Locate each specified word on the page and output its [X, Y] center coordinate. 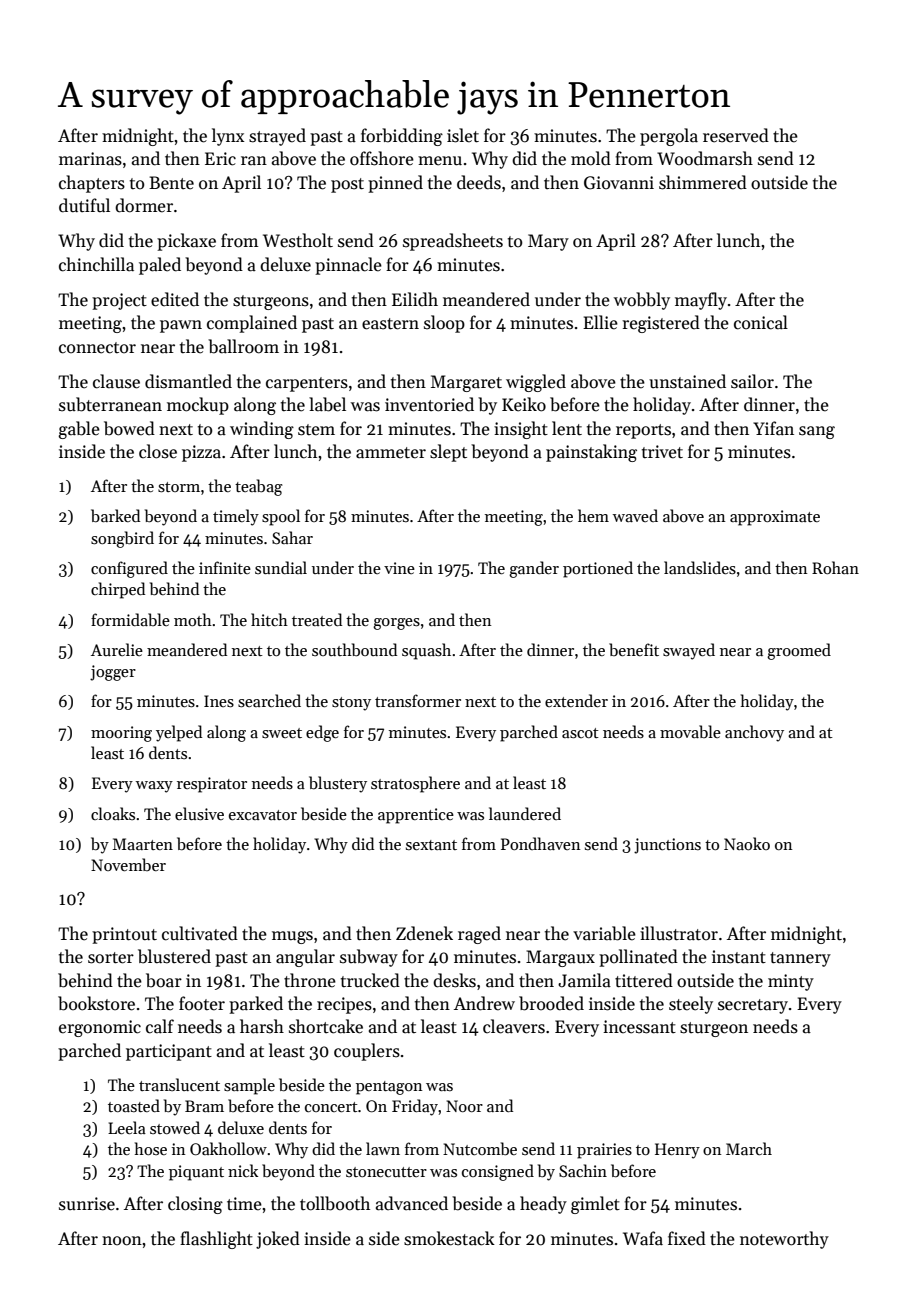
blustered [174, 956]
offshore [382, 158]
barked [115, 516]
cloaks [113, 813]
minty [791, 982]
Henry [677, 1151]
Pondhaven [541, 843]
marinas [90, 159]
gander [534, 569]
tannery [800, 959]
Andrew [484, 1003]
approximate [775, 518]
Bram [204, 1106]
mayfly [701, 301]
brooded [551, 1003]
